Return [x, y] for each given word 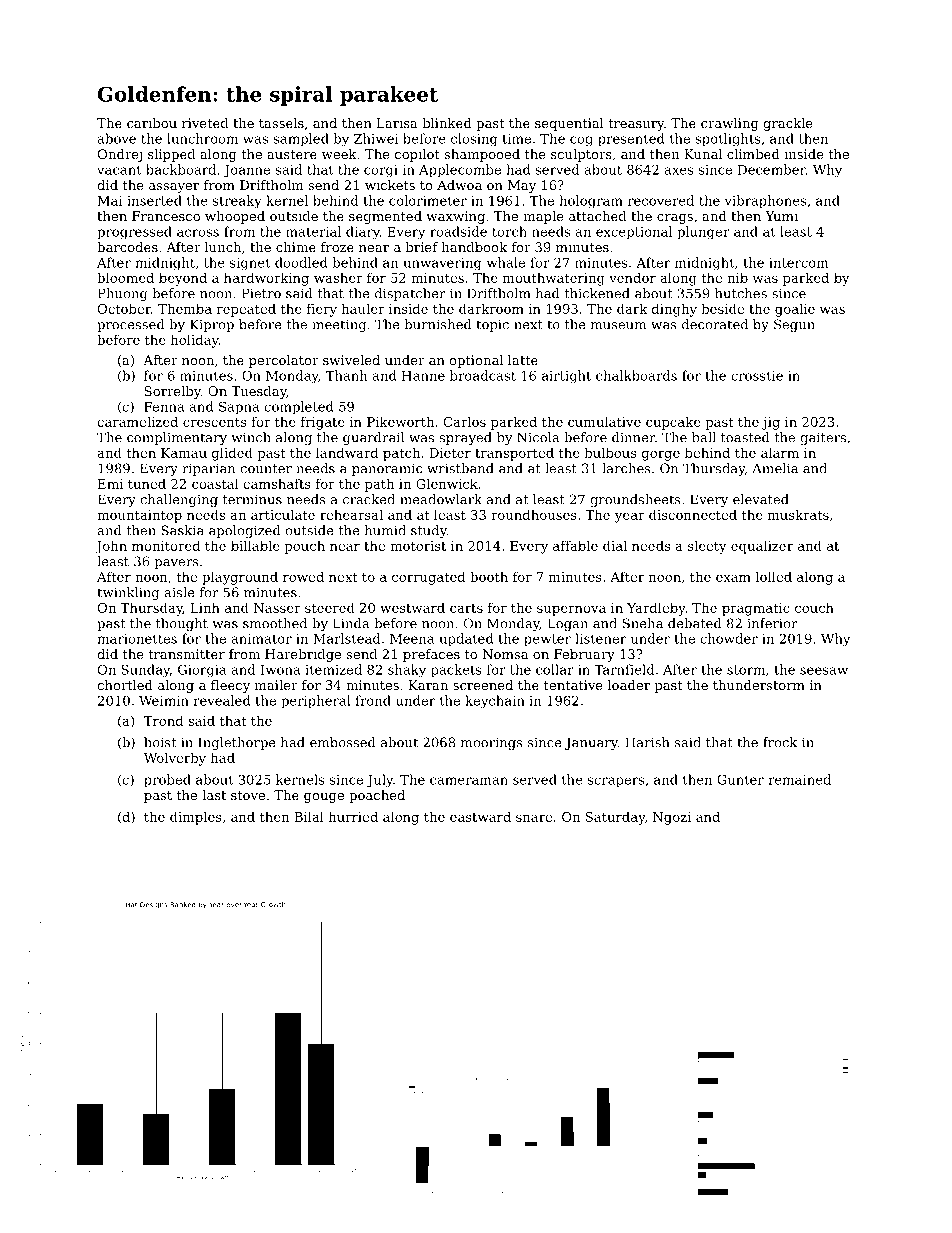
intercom [798, 263]
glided [232, 454]
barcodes [127, 247]
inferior [772, 623]
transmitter [186, 654]
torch [509, 231]
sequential [569, 124]
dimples [196, 818]
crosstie [757, 376]
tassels [281, 123]
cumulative [604, 421]
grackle [788, 124]
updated [467, 640]
